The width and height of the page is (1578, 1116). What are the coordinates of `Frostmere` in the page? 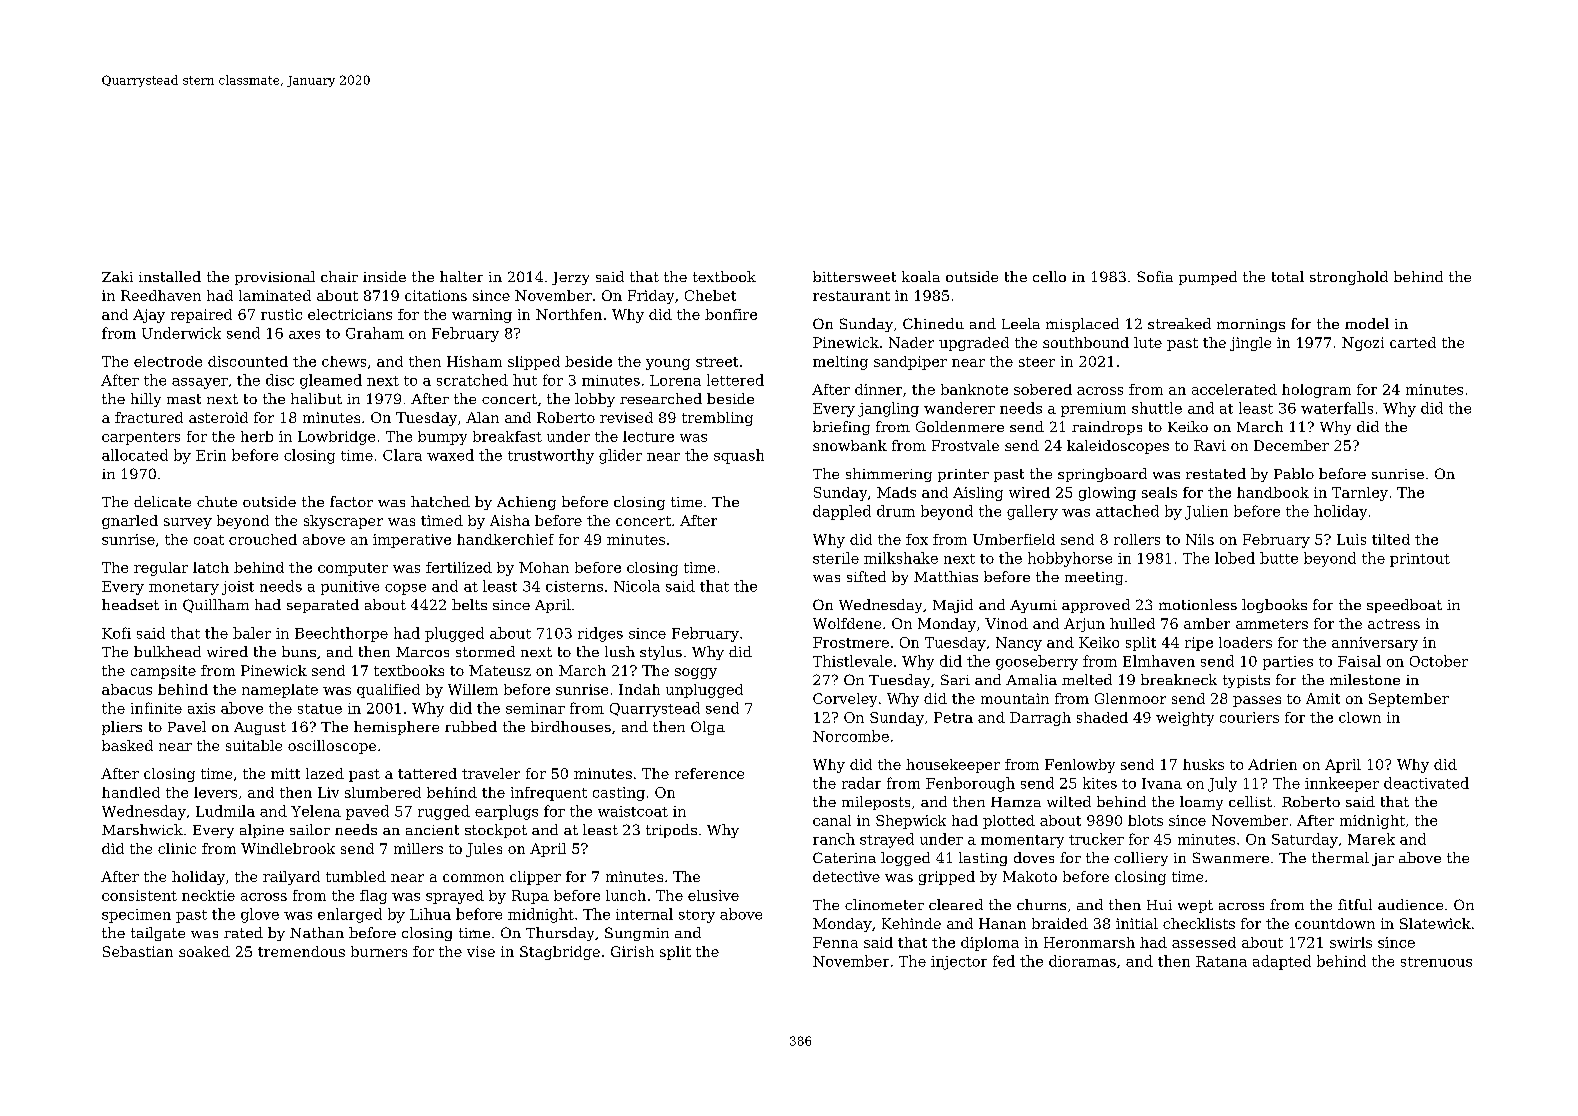 It's located at (851, 642).
